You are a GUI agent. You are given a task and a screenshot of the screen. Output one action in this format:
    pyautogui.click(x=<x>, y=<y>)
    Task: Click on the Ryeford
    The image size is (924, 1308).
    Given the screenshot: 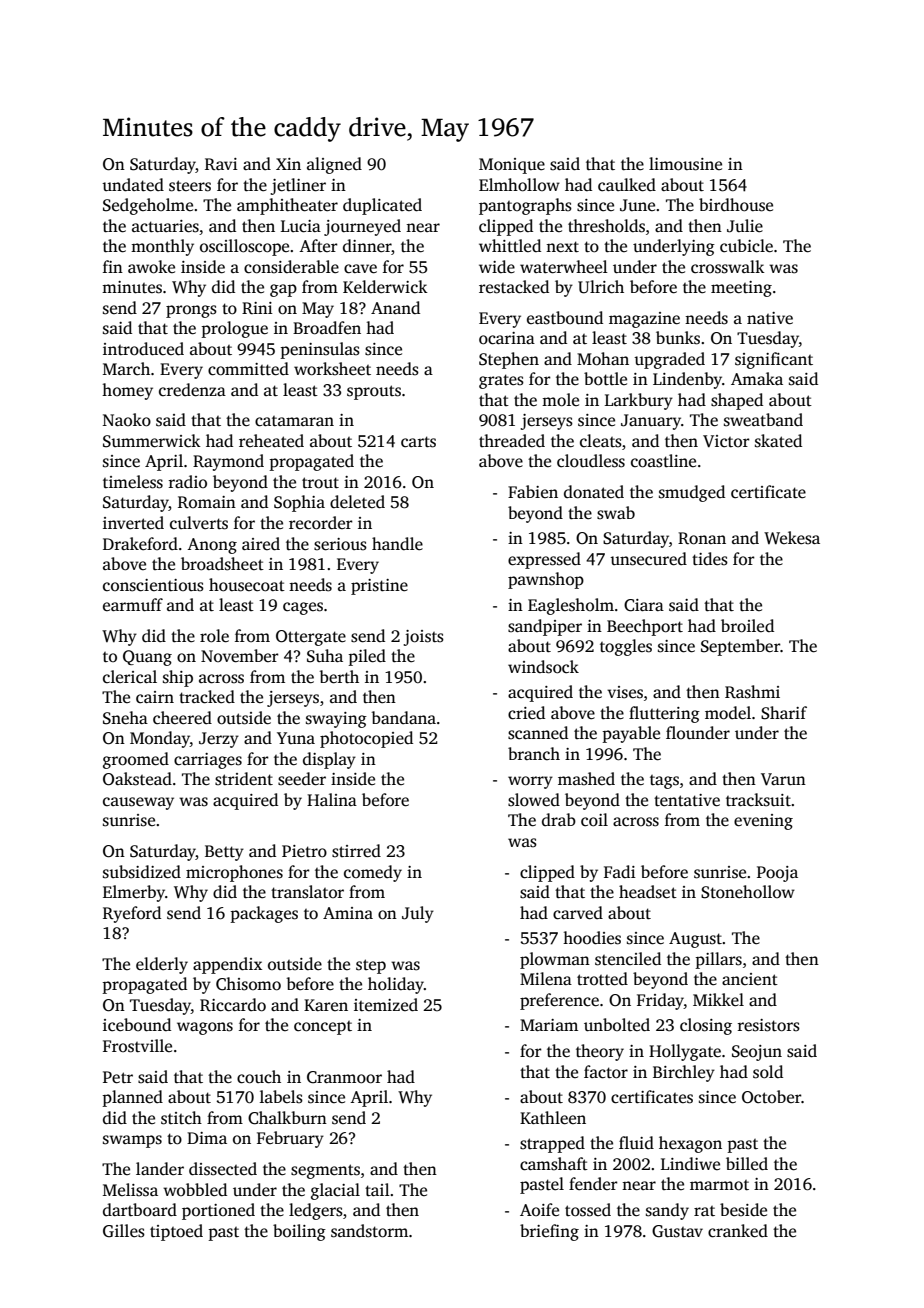 What is the action you would take?
    pyautogui.click(x=132, y=914)
